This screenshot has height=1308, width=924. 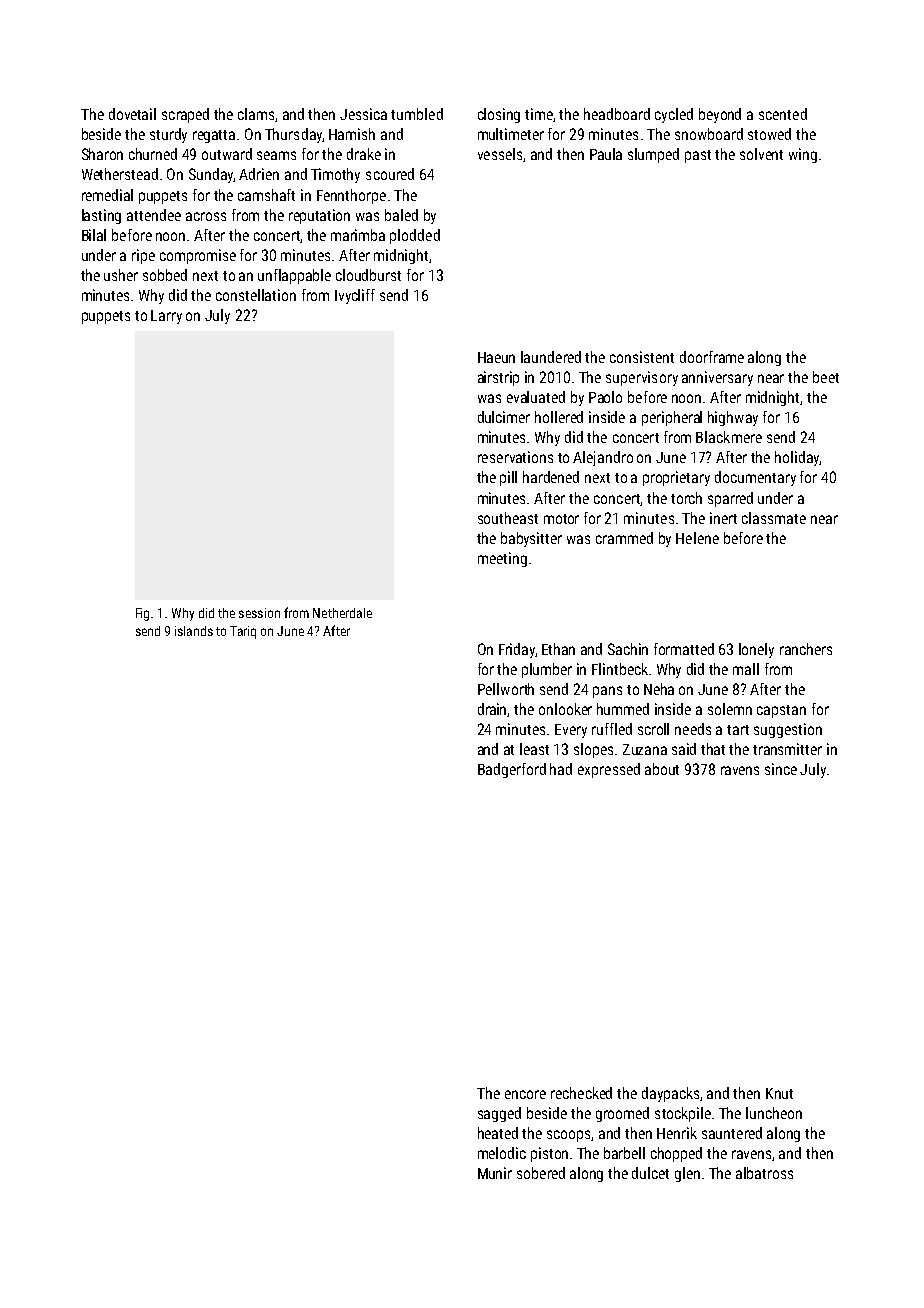 What do you see at coordinates (500, 154) in the screenshot?
I see `vessels` at bounding box center [500, 154].
